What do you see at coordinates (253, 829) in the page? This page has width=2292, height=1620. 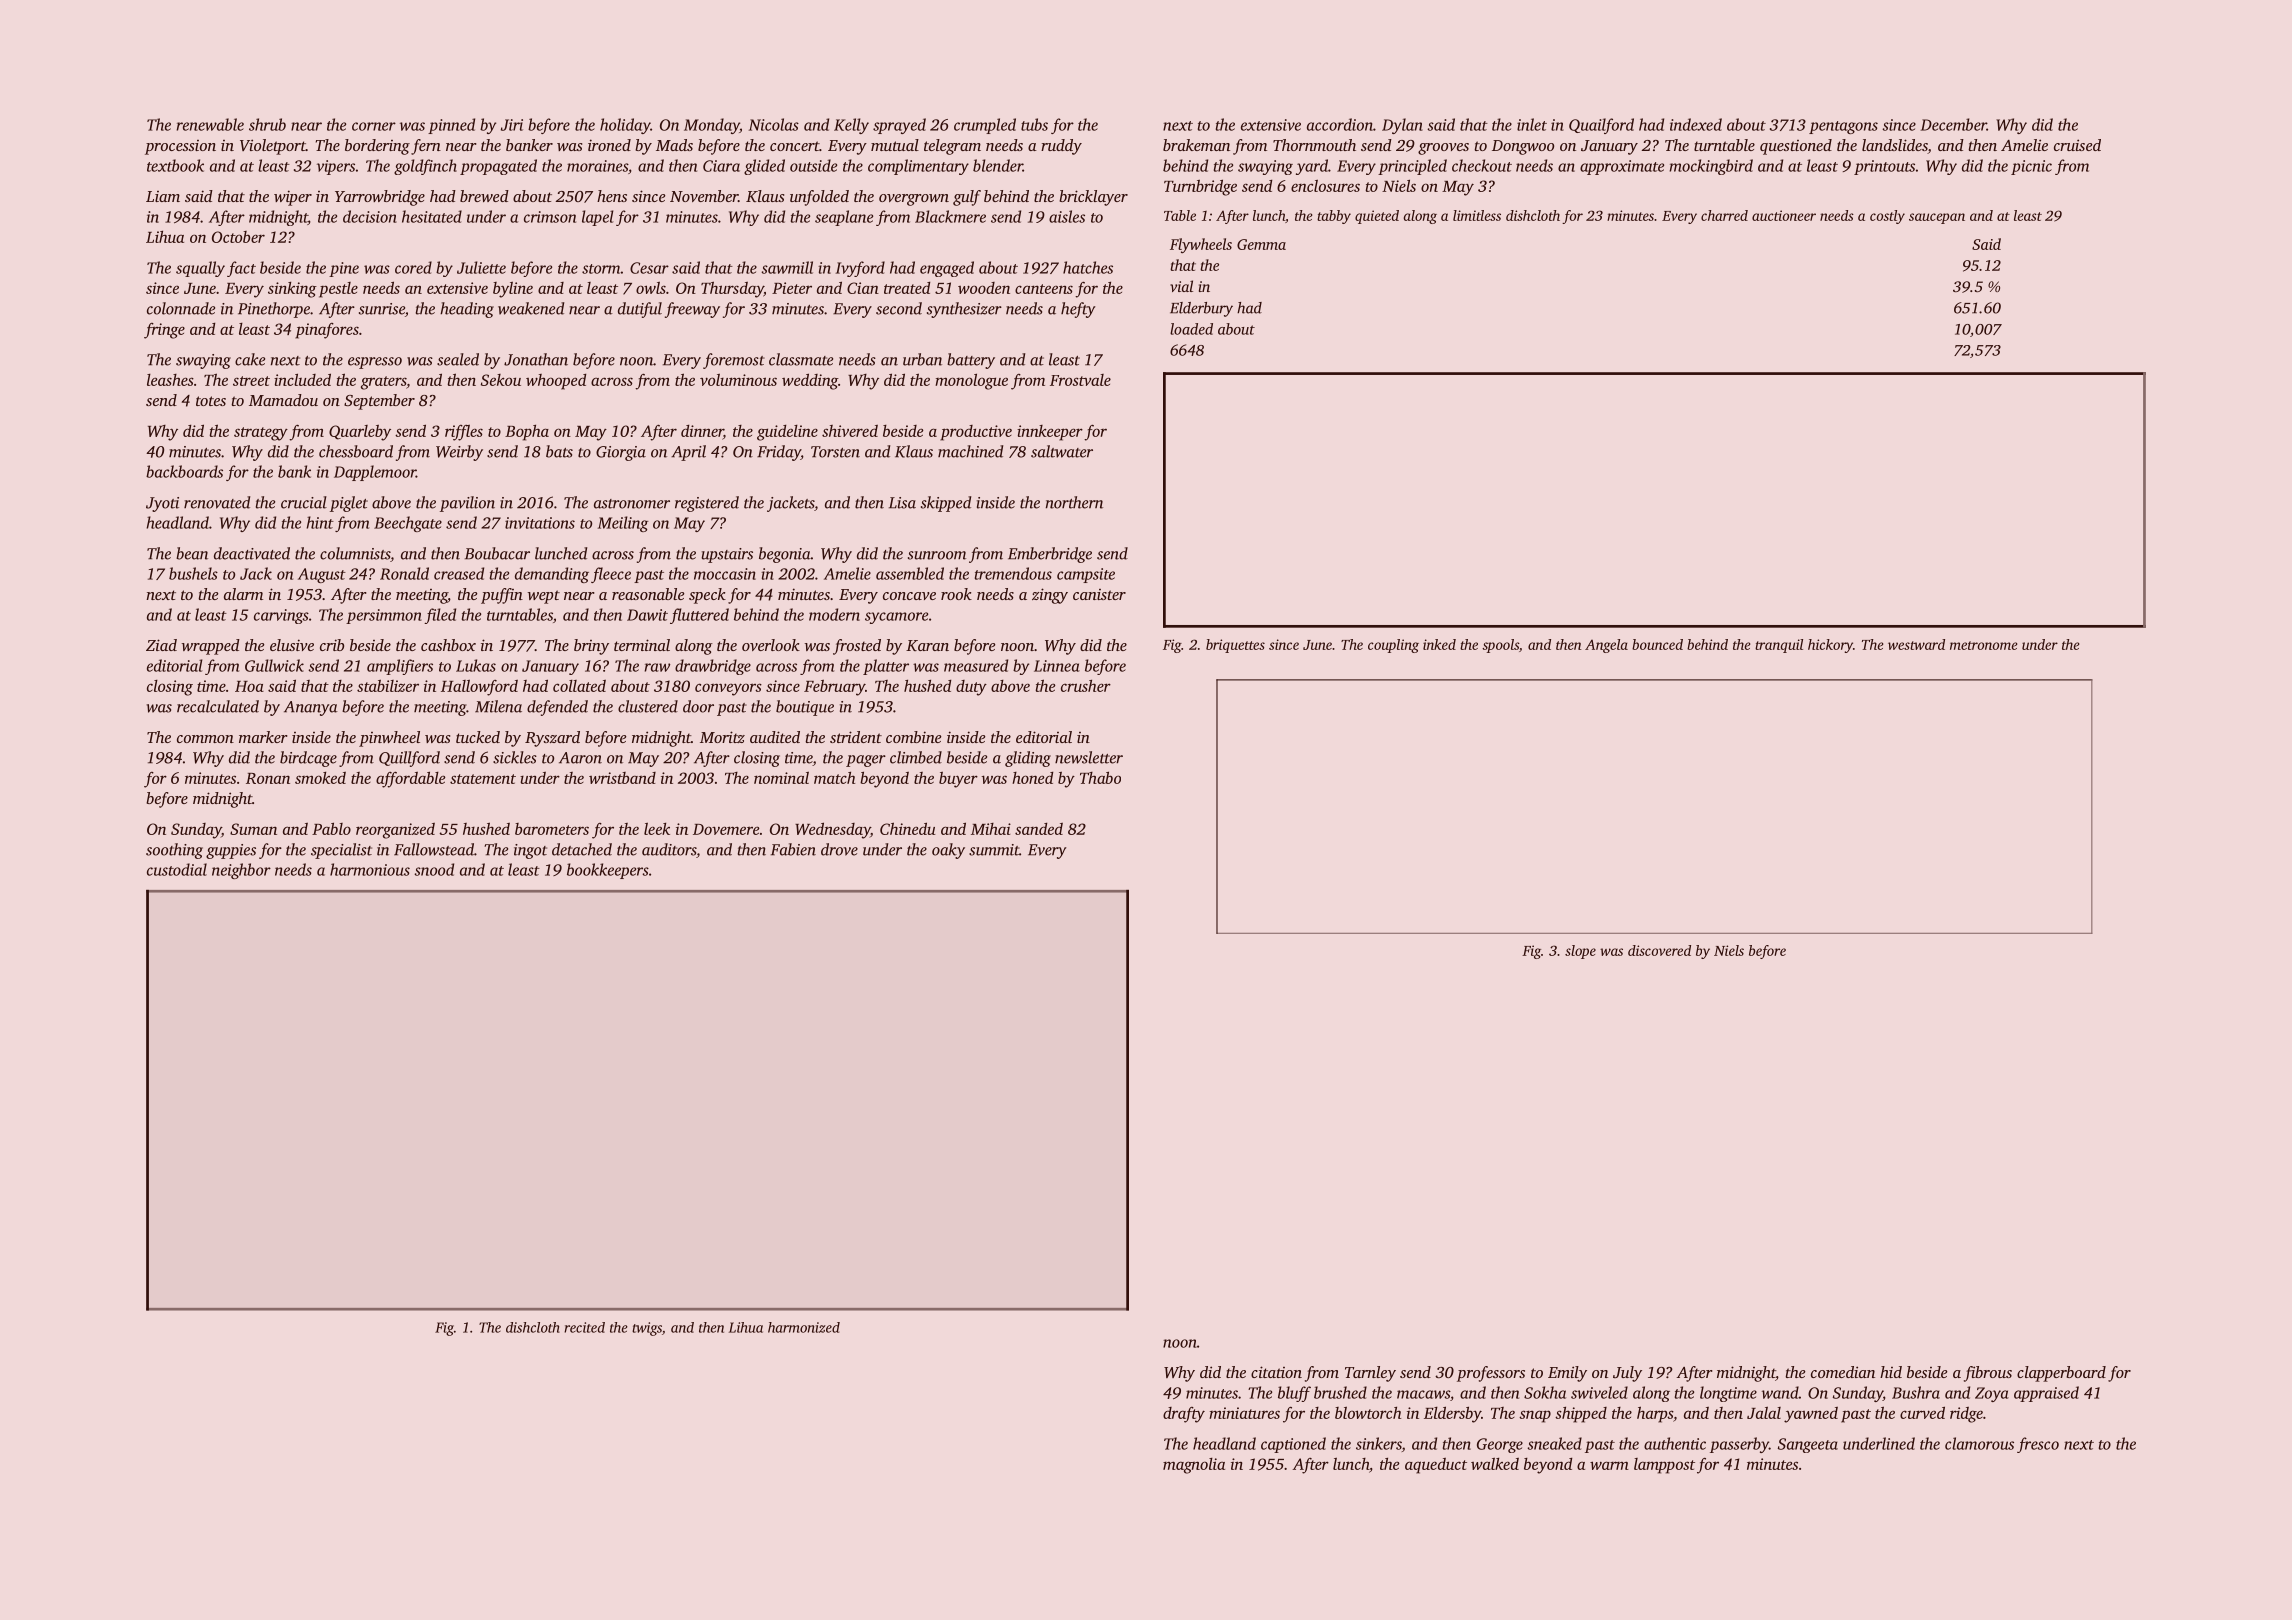 I see `Suman` at bounding box center [253, 829].
